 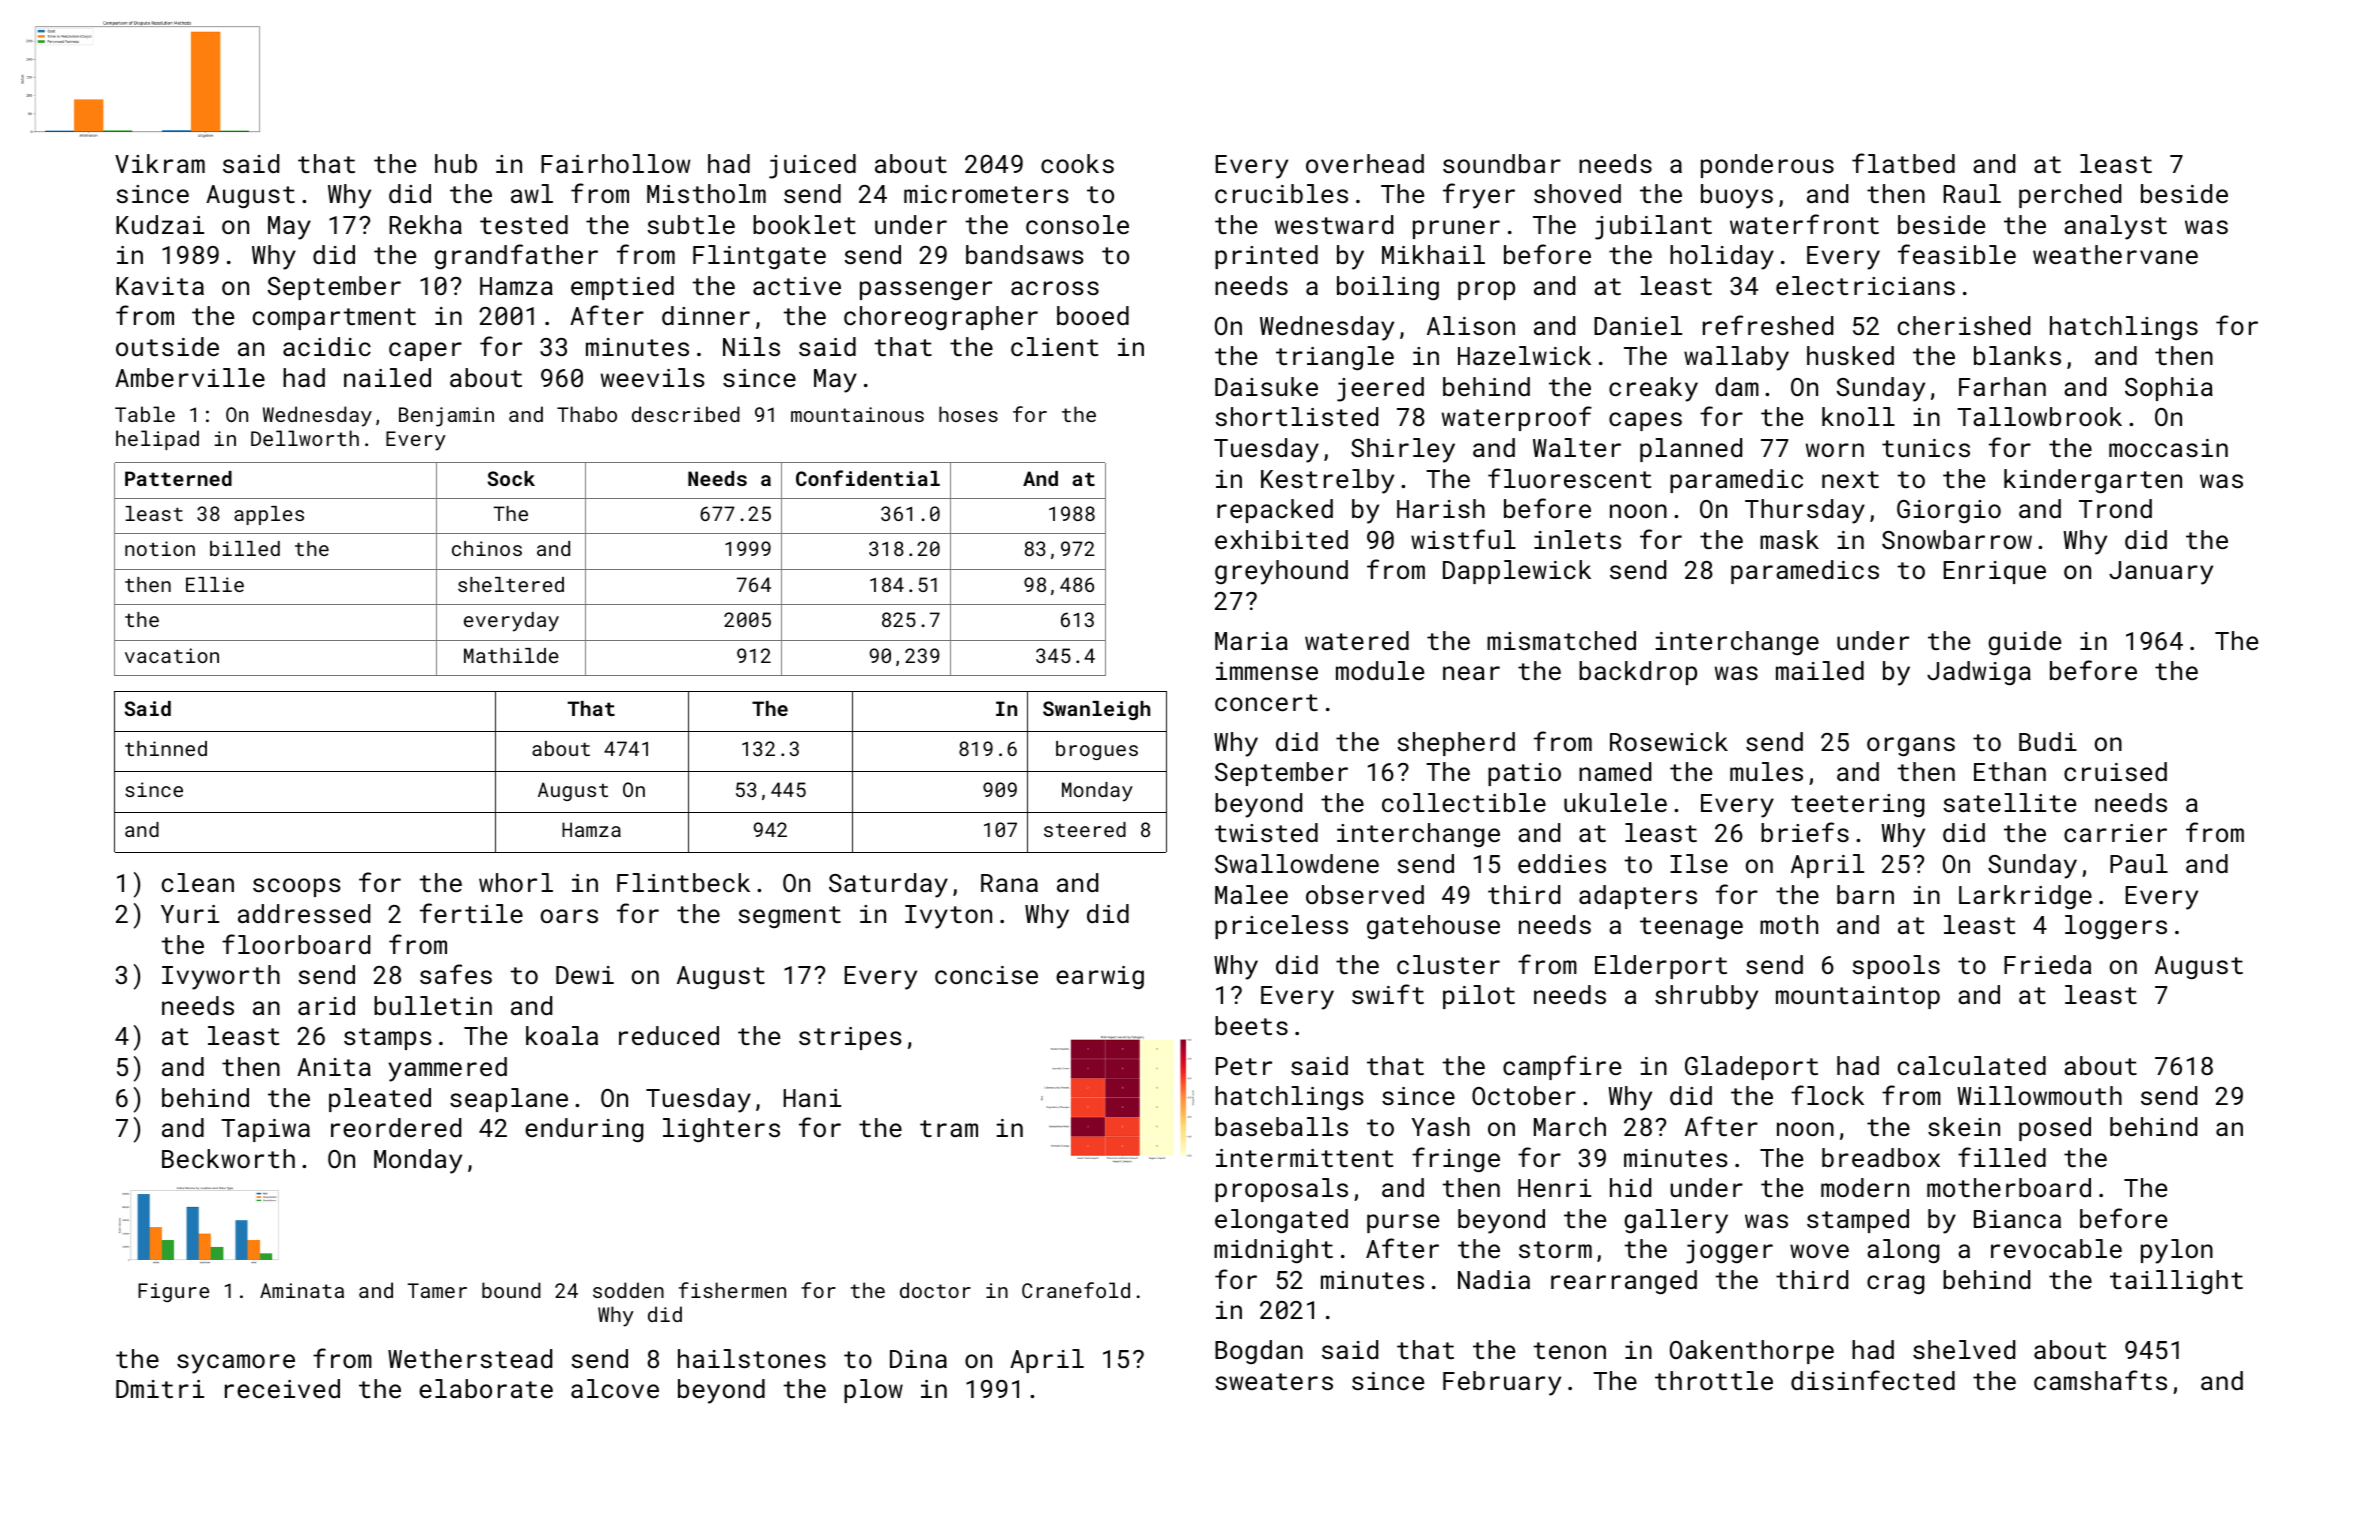 I want to click on Yuri, so click(x=190, y=914).
